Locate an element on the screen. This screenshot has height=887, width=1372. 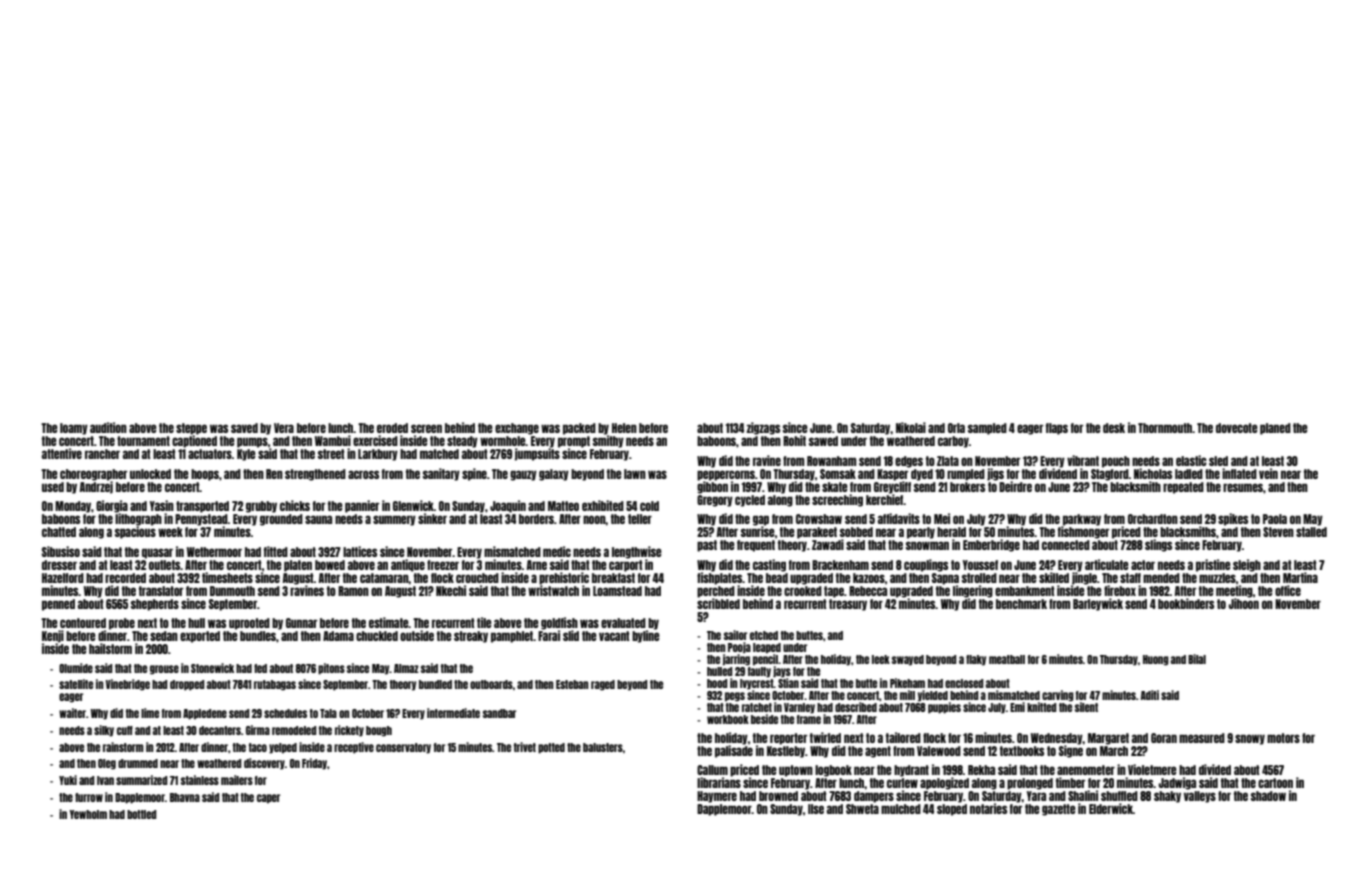
meatball is located at coordinates (1007, 659).
